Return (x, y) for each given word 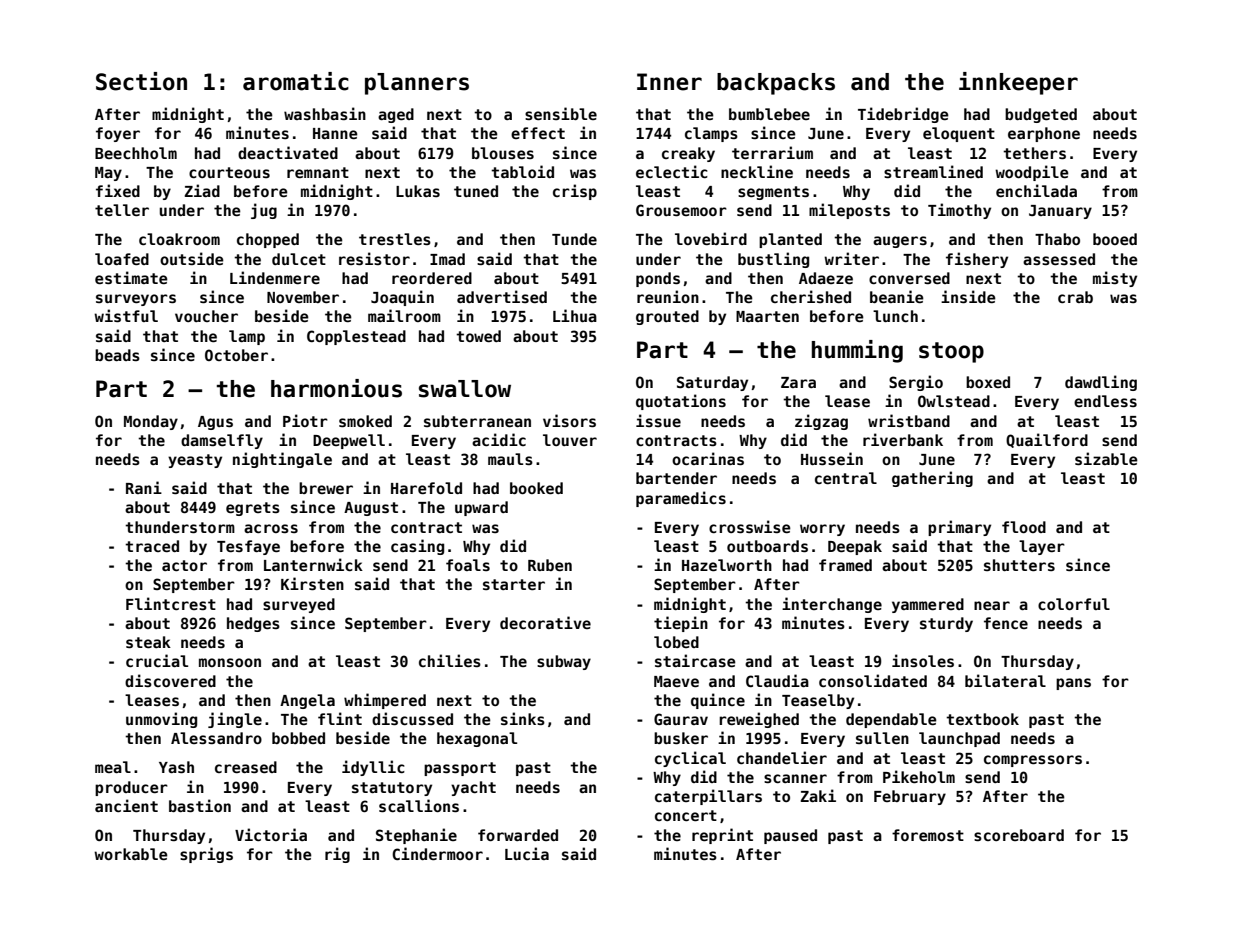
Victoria (271, 834)
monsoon (230, 662)
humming (857, 351)
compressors (1033, 761)
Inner (669, 82)
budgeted (1041, 115)
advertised (502, 296)
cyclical (690, 759)
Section (141, 81)
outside (192, 258)
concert (686, 815)
